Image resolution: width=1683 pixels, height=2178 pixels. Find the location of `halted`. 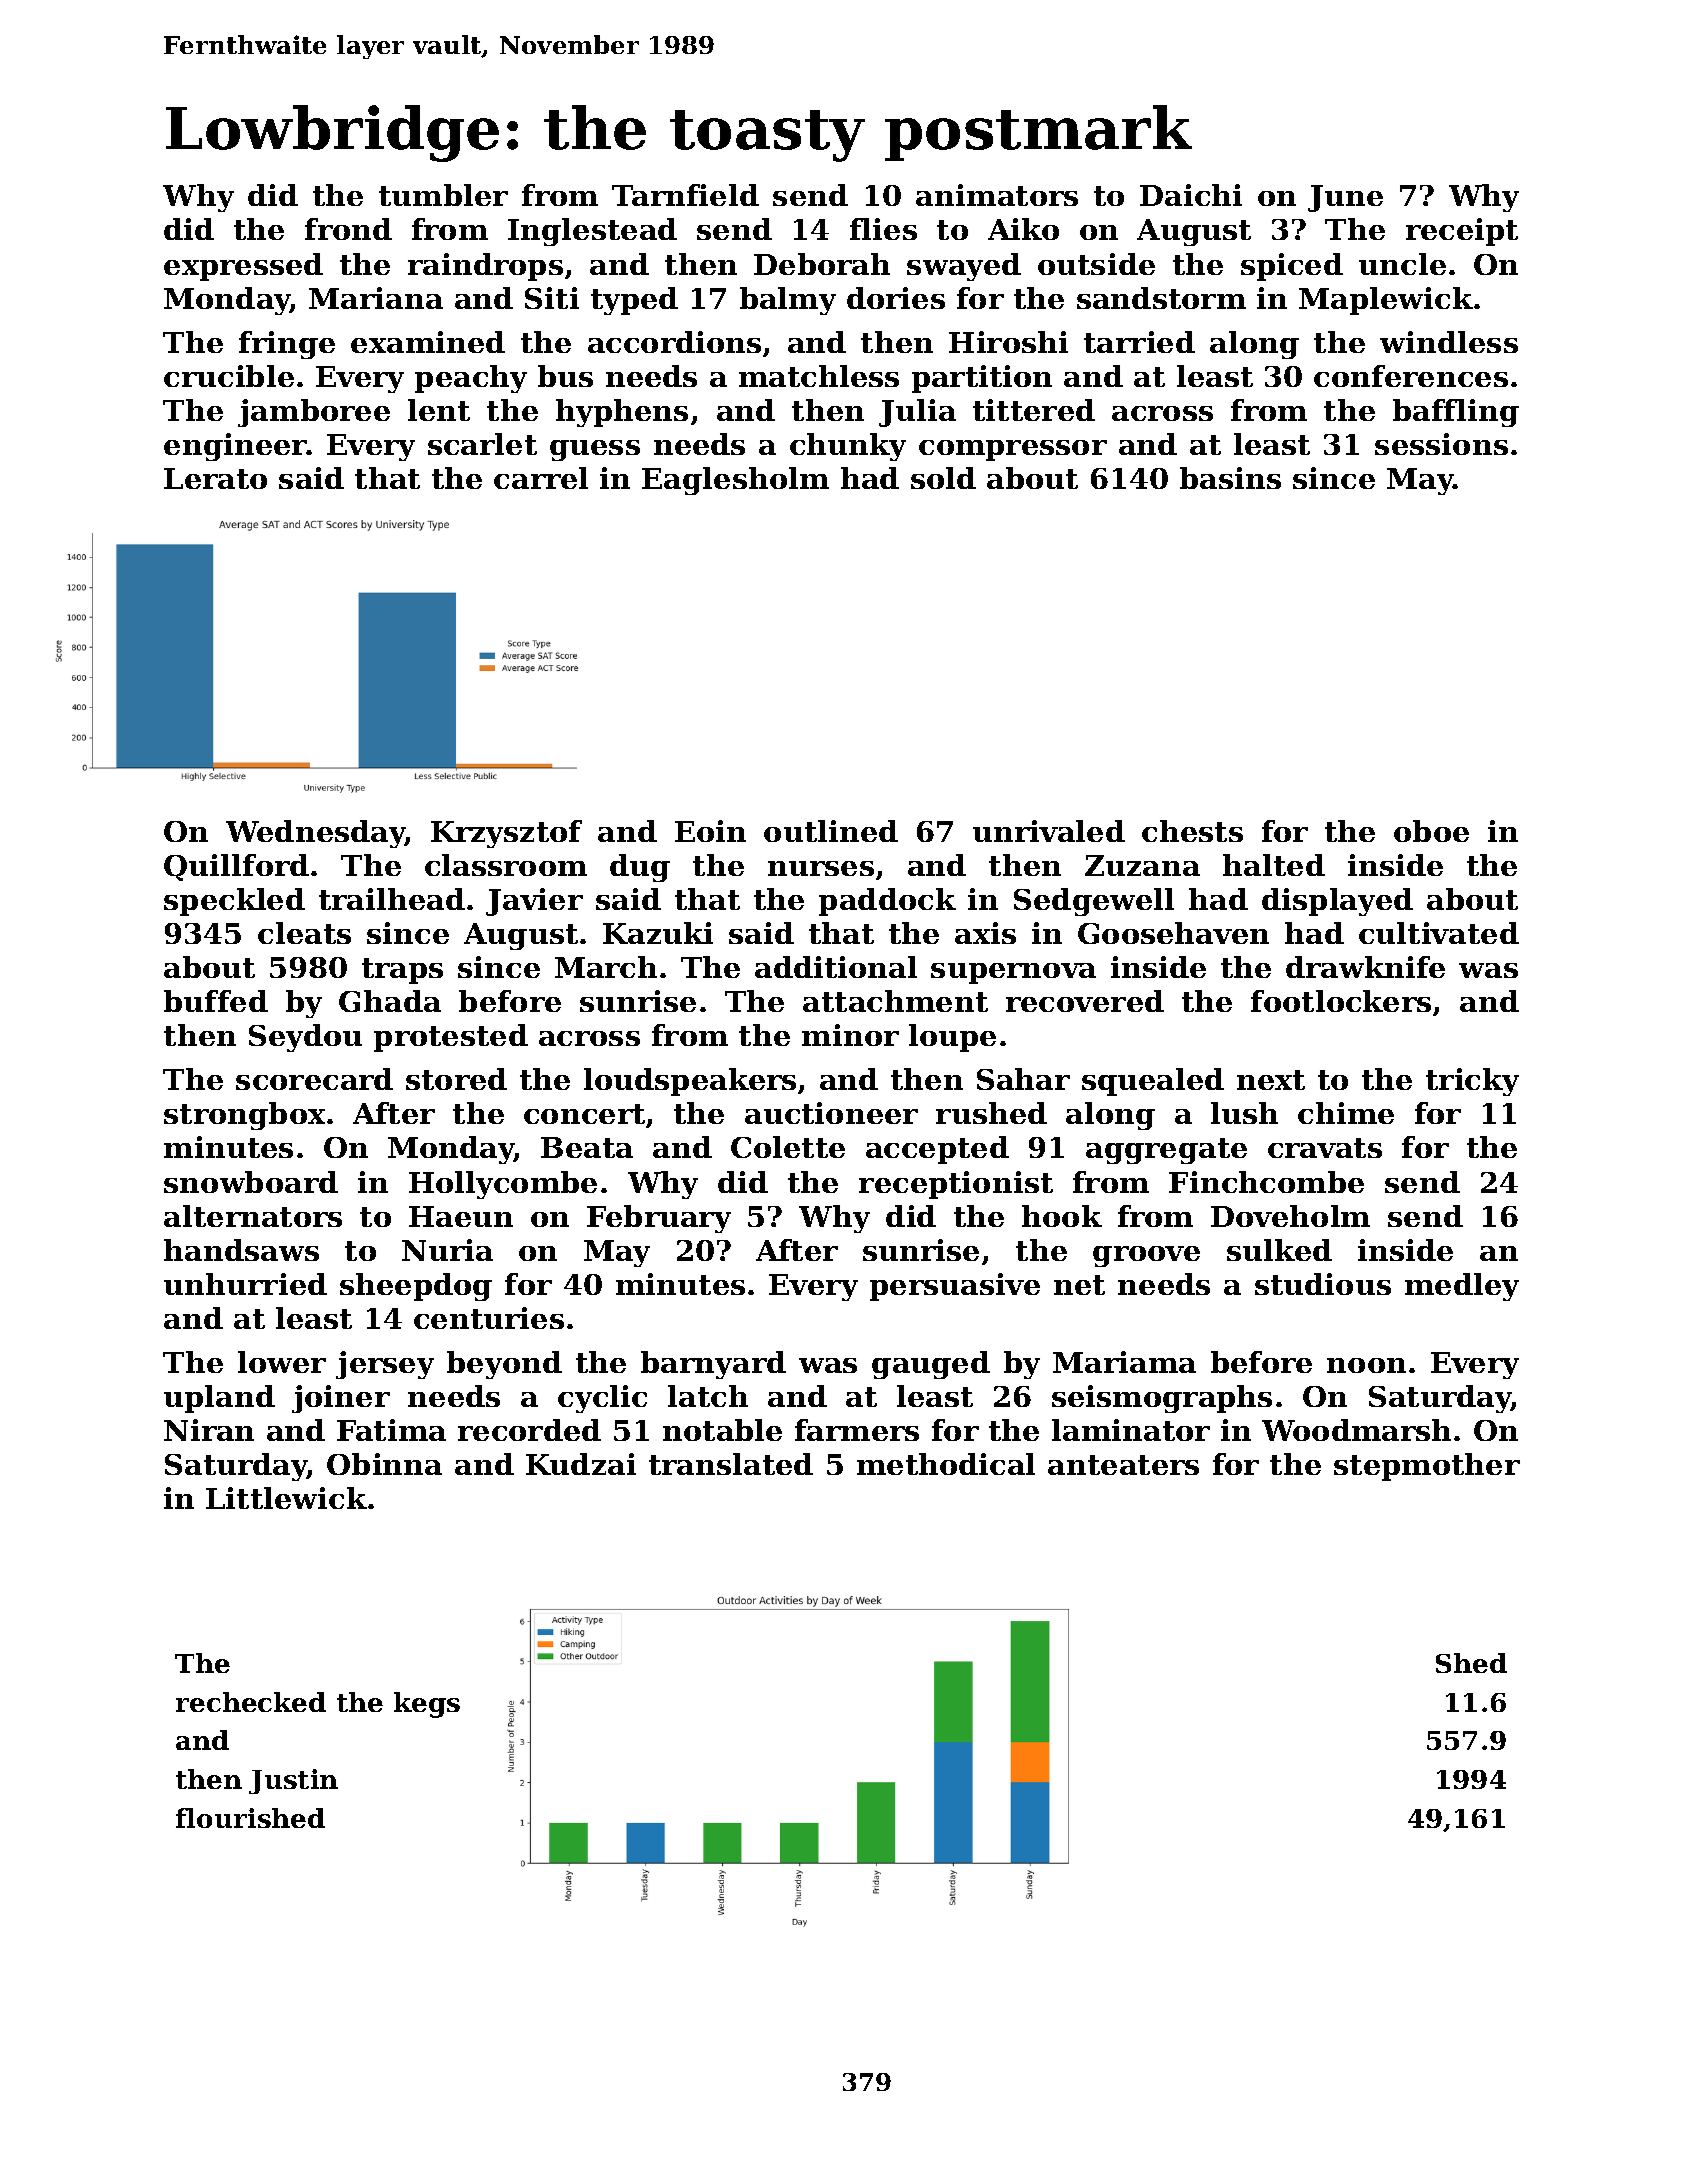

halted is located at coordinates (1274, 865).
